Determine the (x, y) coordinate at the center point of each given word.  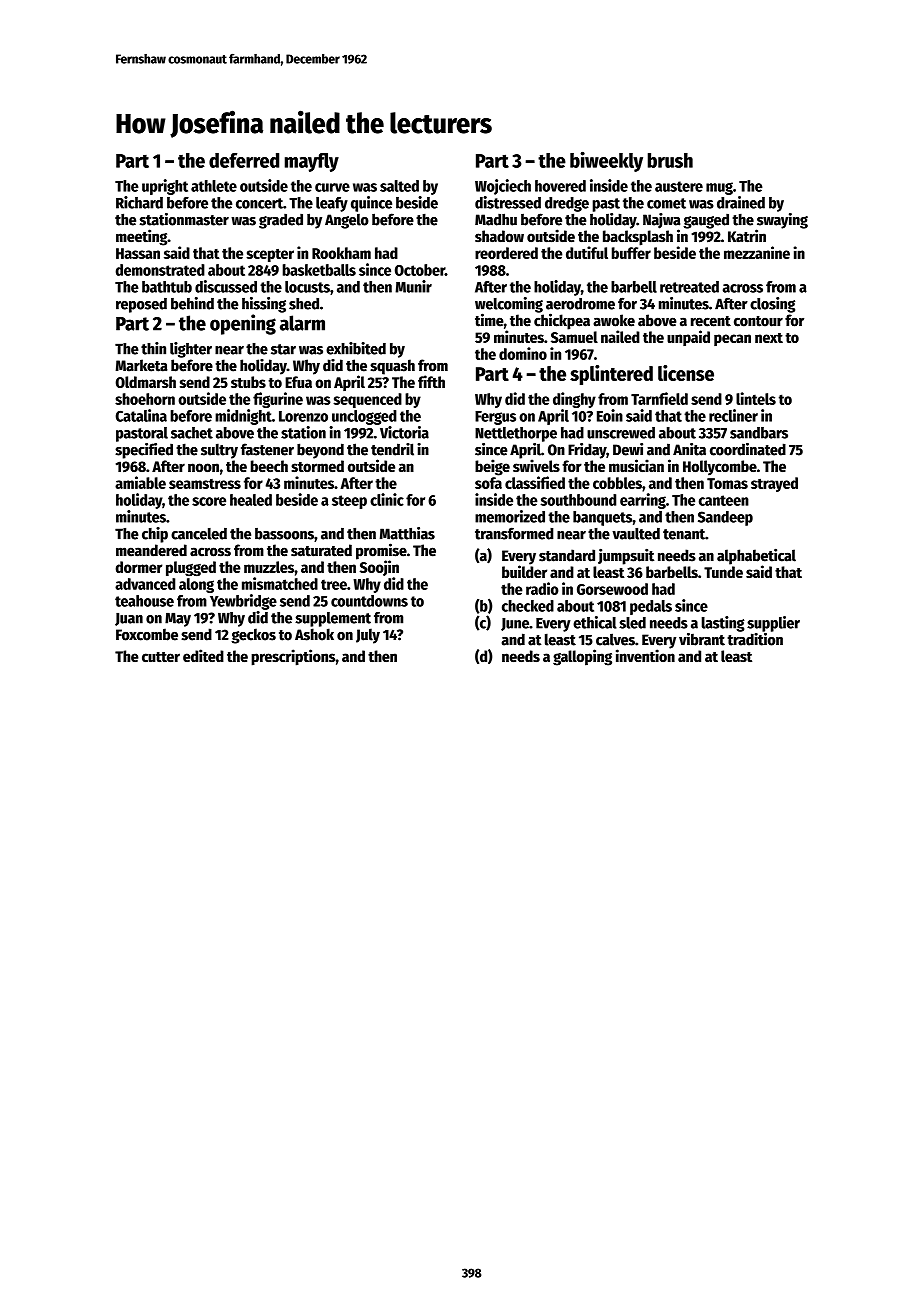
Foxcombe (147, 634)
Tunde (723, 572)
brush (670, 160)
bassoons (284, 534)
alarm (302, 323)
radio (542, 588)
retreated (689, 287)
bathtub (167, 287)
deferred (244, 160)
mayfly (312, 162)
